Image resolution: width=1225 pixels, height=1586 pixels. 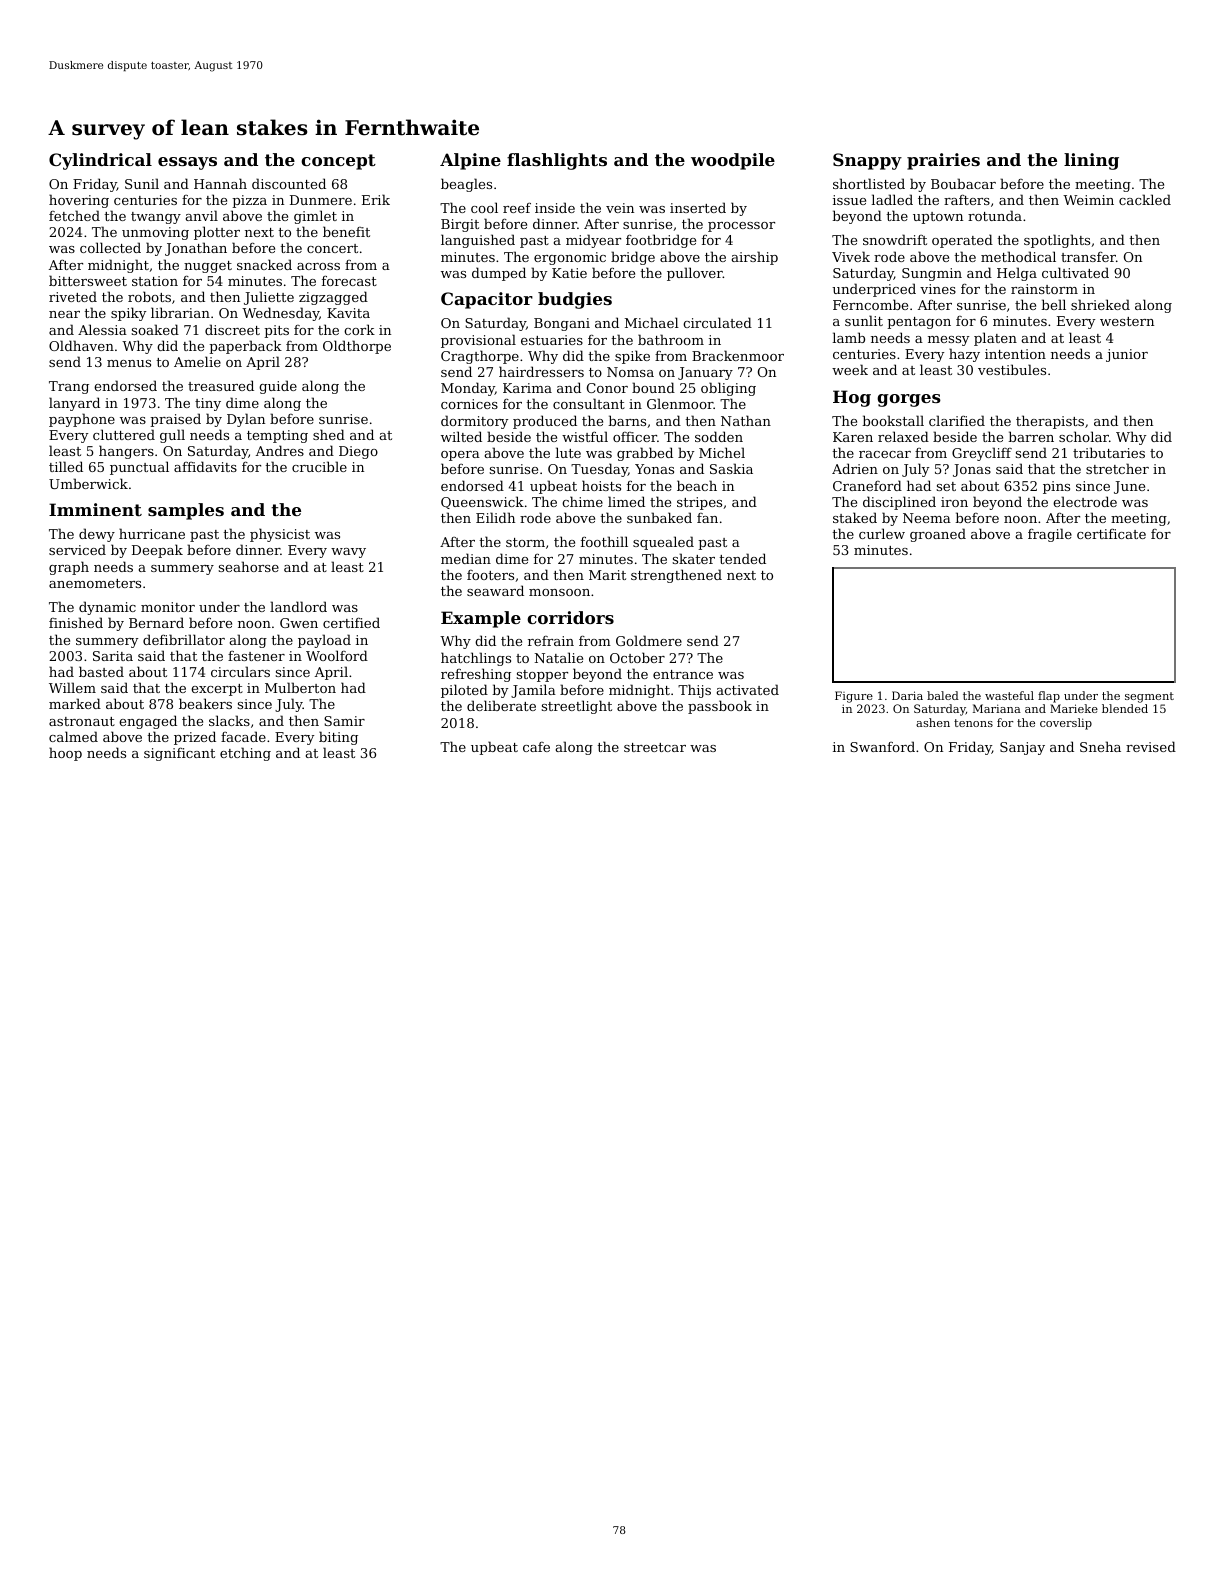 I want to click on gull, so click(x=172, y=436).
